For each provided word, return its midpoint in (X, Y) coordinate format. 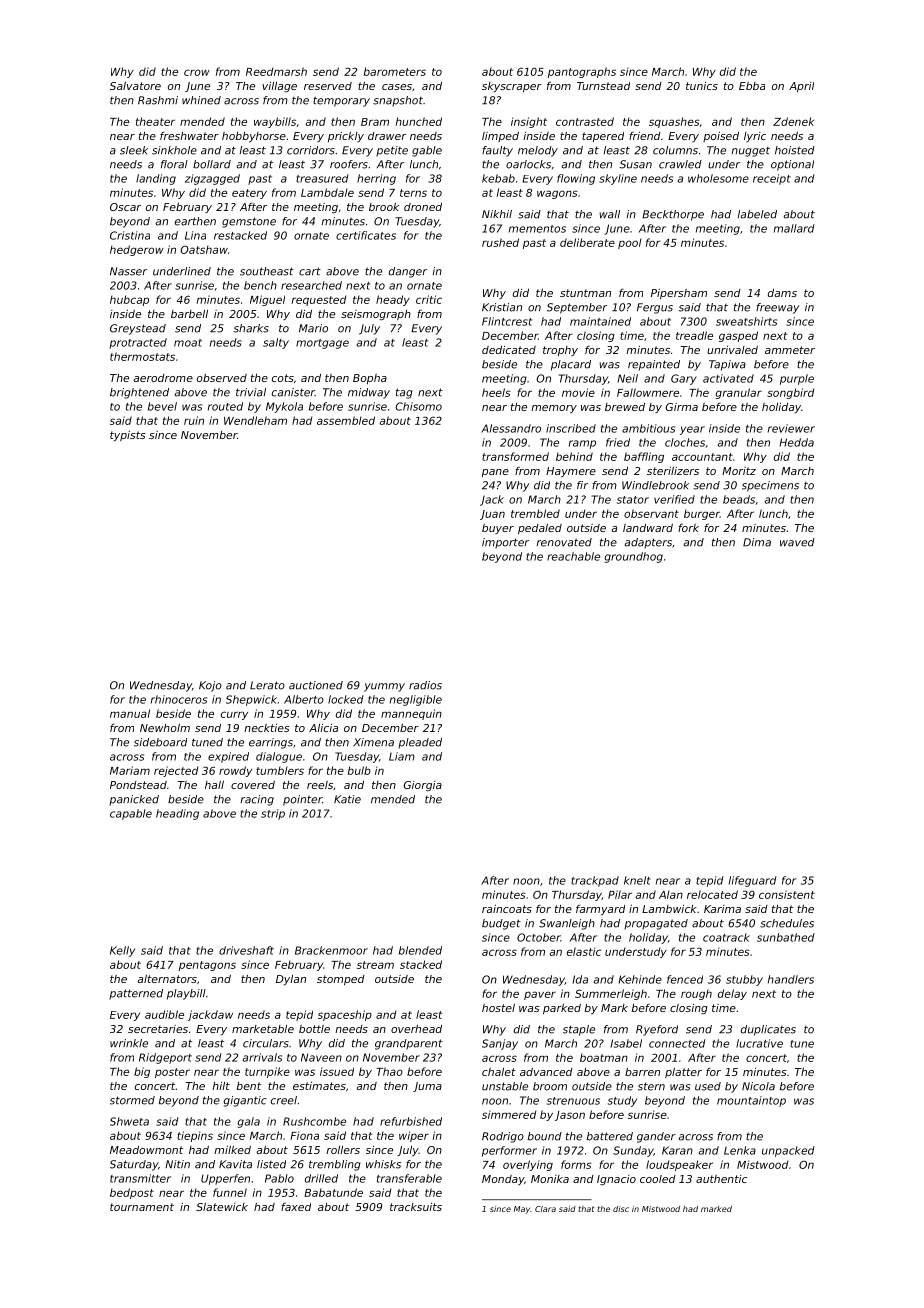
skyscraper (512, 87)
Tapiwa (727, 365)
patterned (136, 994)
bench (260, 285)
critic (429, 299)
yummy (384, 687)
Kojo (210, 686)
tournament (142, 1207)
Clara (545, 1209)
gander (656, 1137)
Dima (757, 542)
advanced (546, 1072)
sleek (134, 150)
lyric (755, 137)
